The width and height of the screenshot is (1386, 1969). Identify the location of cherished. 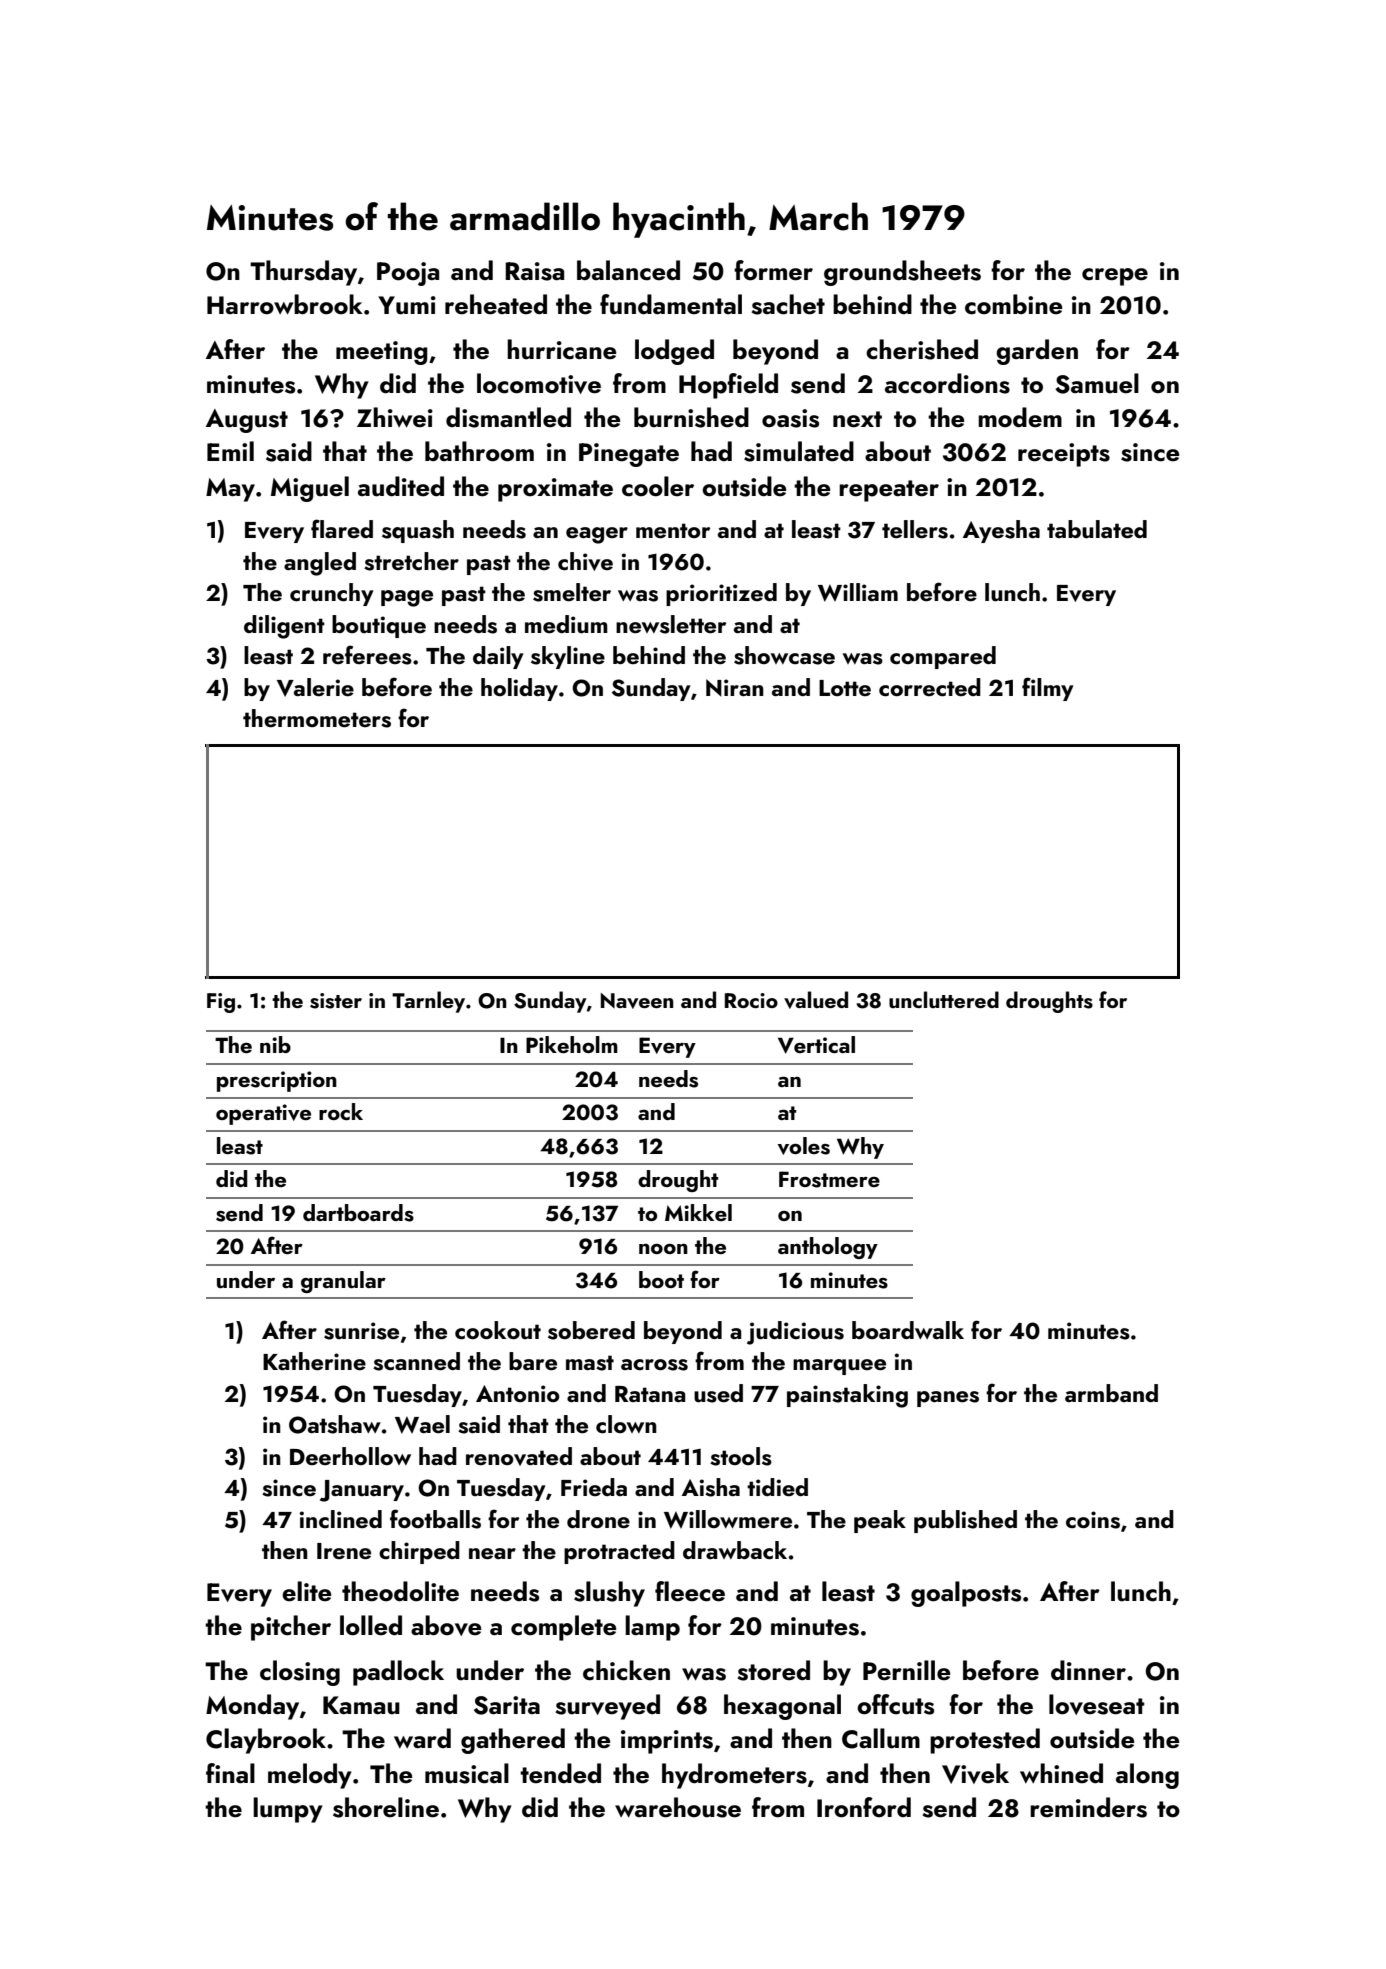
(922, 349).
